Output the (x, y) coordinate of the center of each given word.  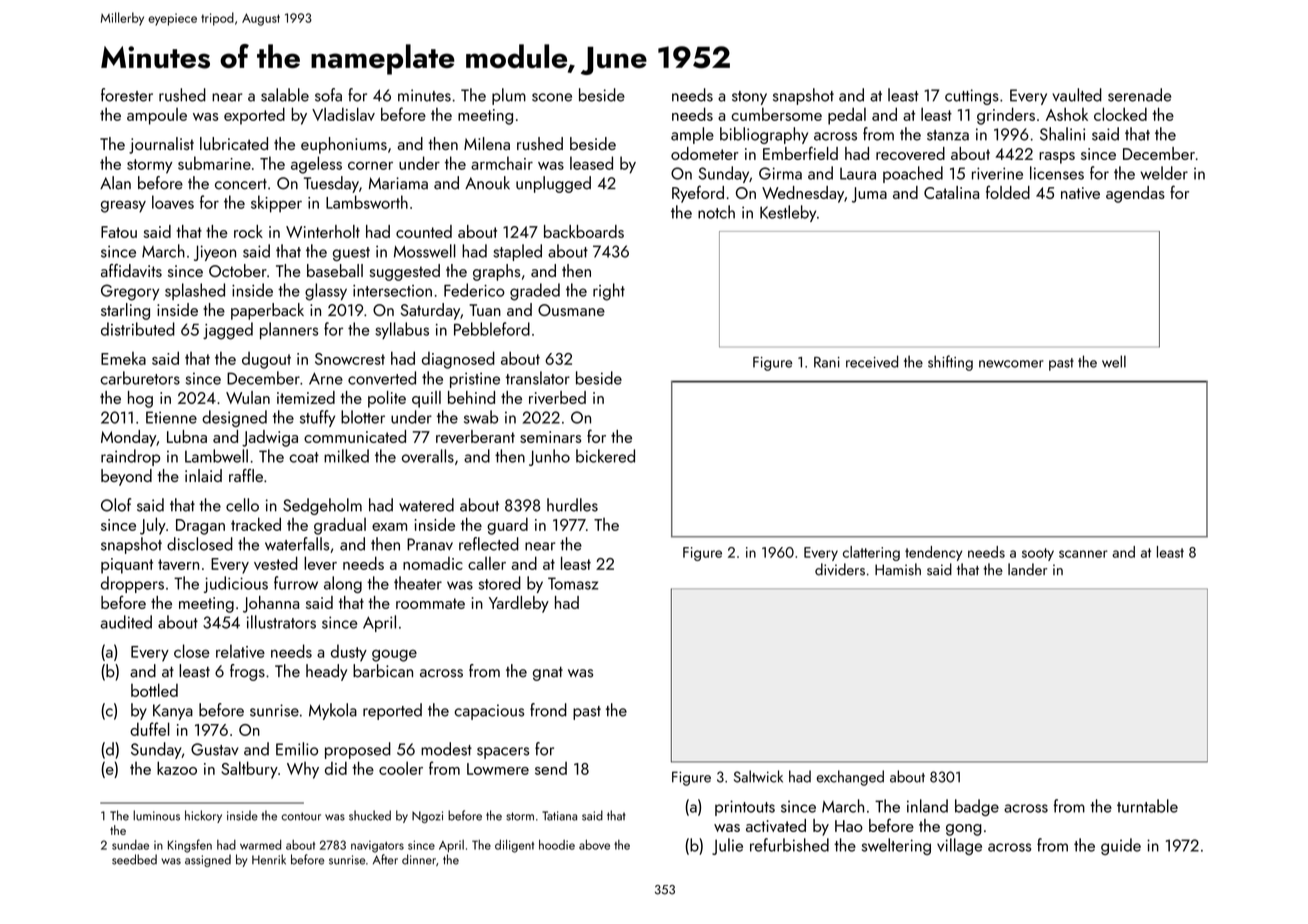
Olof (116, 505)
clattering (871, 553)
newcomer (1011, 364)
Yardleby (519, 604)
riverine (997, 173)
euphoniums (344, 145)
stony (749, 98)
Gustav (215, 749)
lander (1027, 569)
